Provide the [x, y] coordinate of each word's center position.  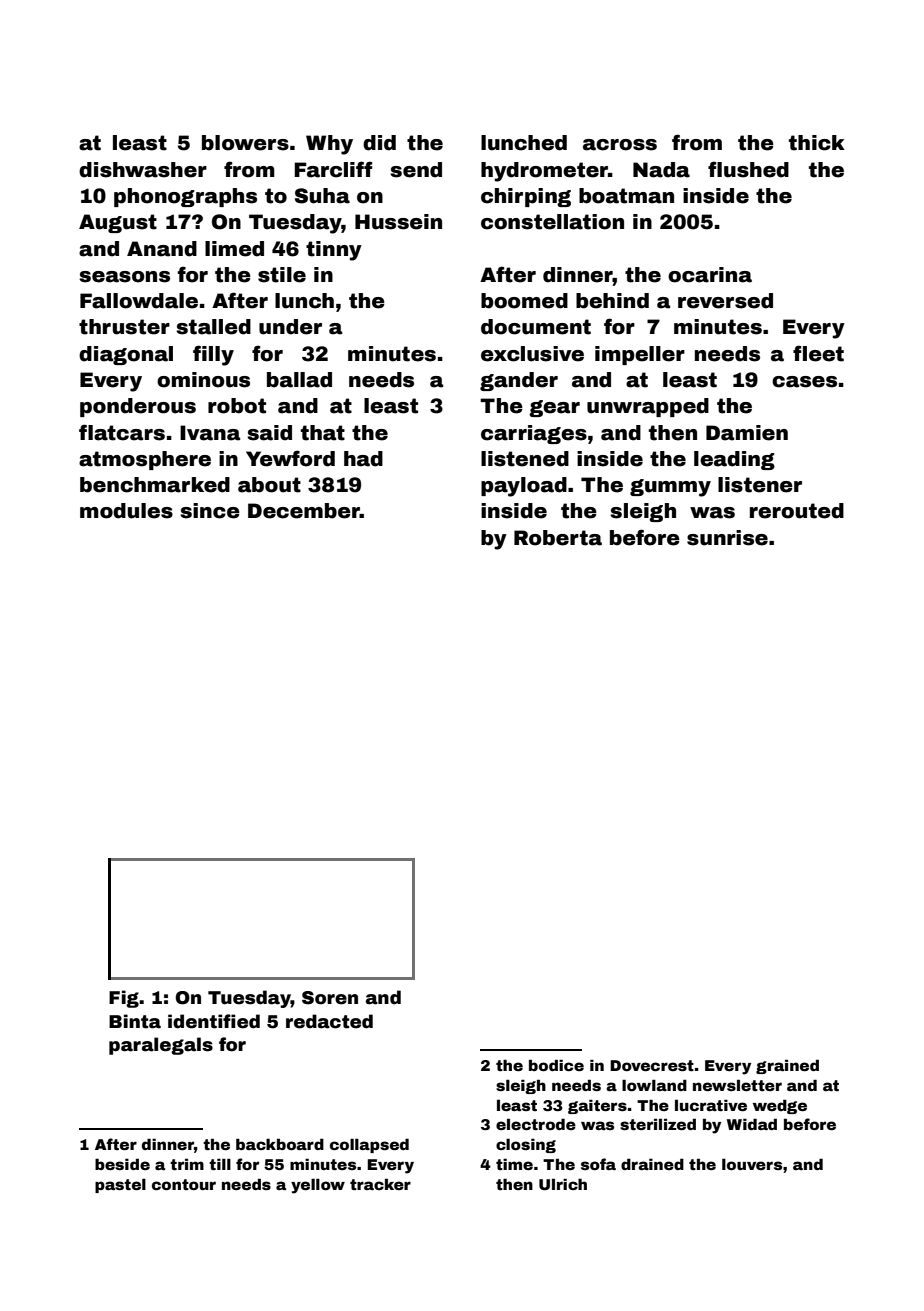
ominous [203, 380]
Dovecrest [652, 1065]
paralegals [161, 1046]
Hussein [398, 222]
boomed [524, 301]
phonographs [185, 197]
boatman [626, 196]
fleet [818, 353]
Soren [330, 998]
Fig [124, 999]
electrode [536, 1124]
